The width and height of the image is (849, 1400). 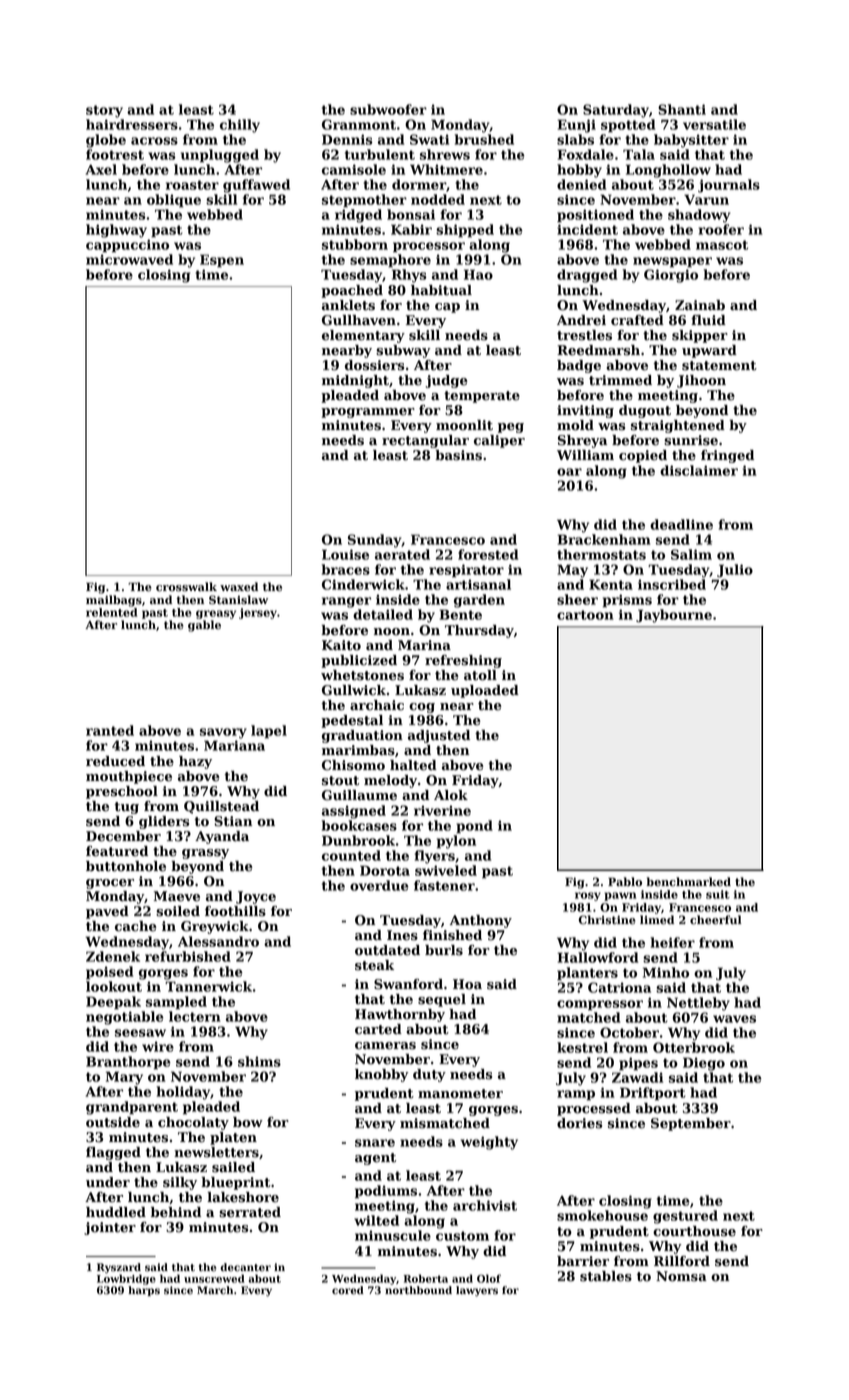 I want to click on pylon, so click(x=456, y=842).
